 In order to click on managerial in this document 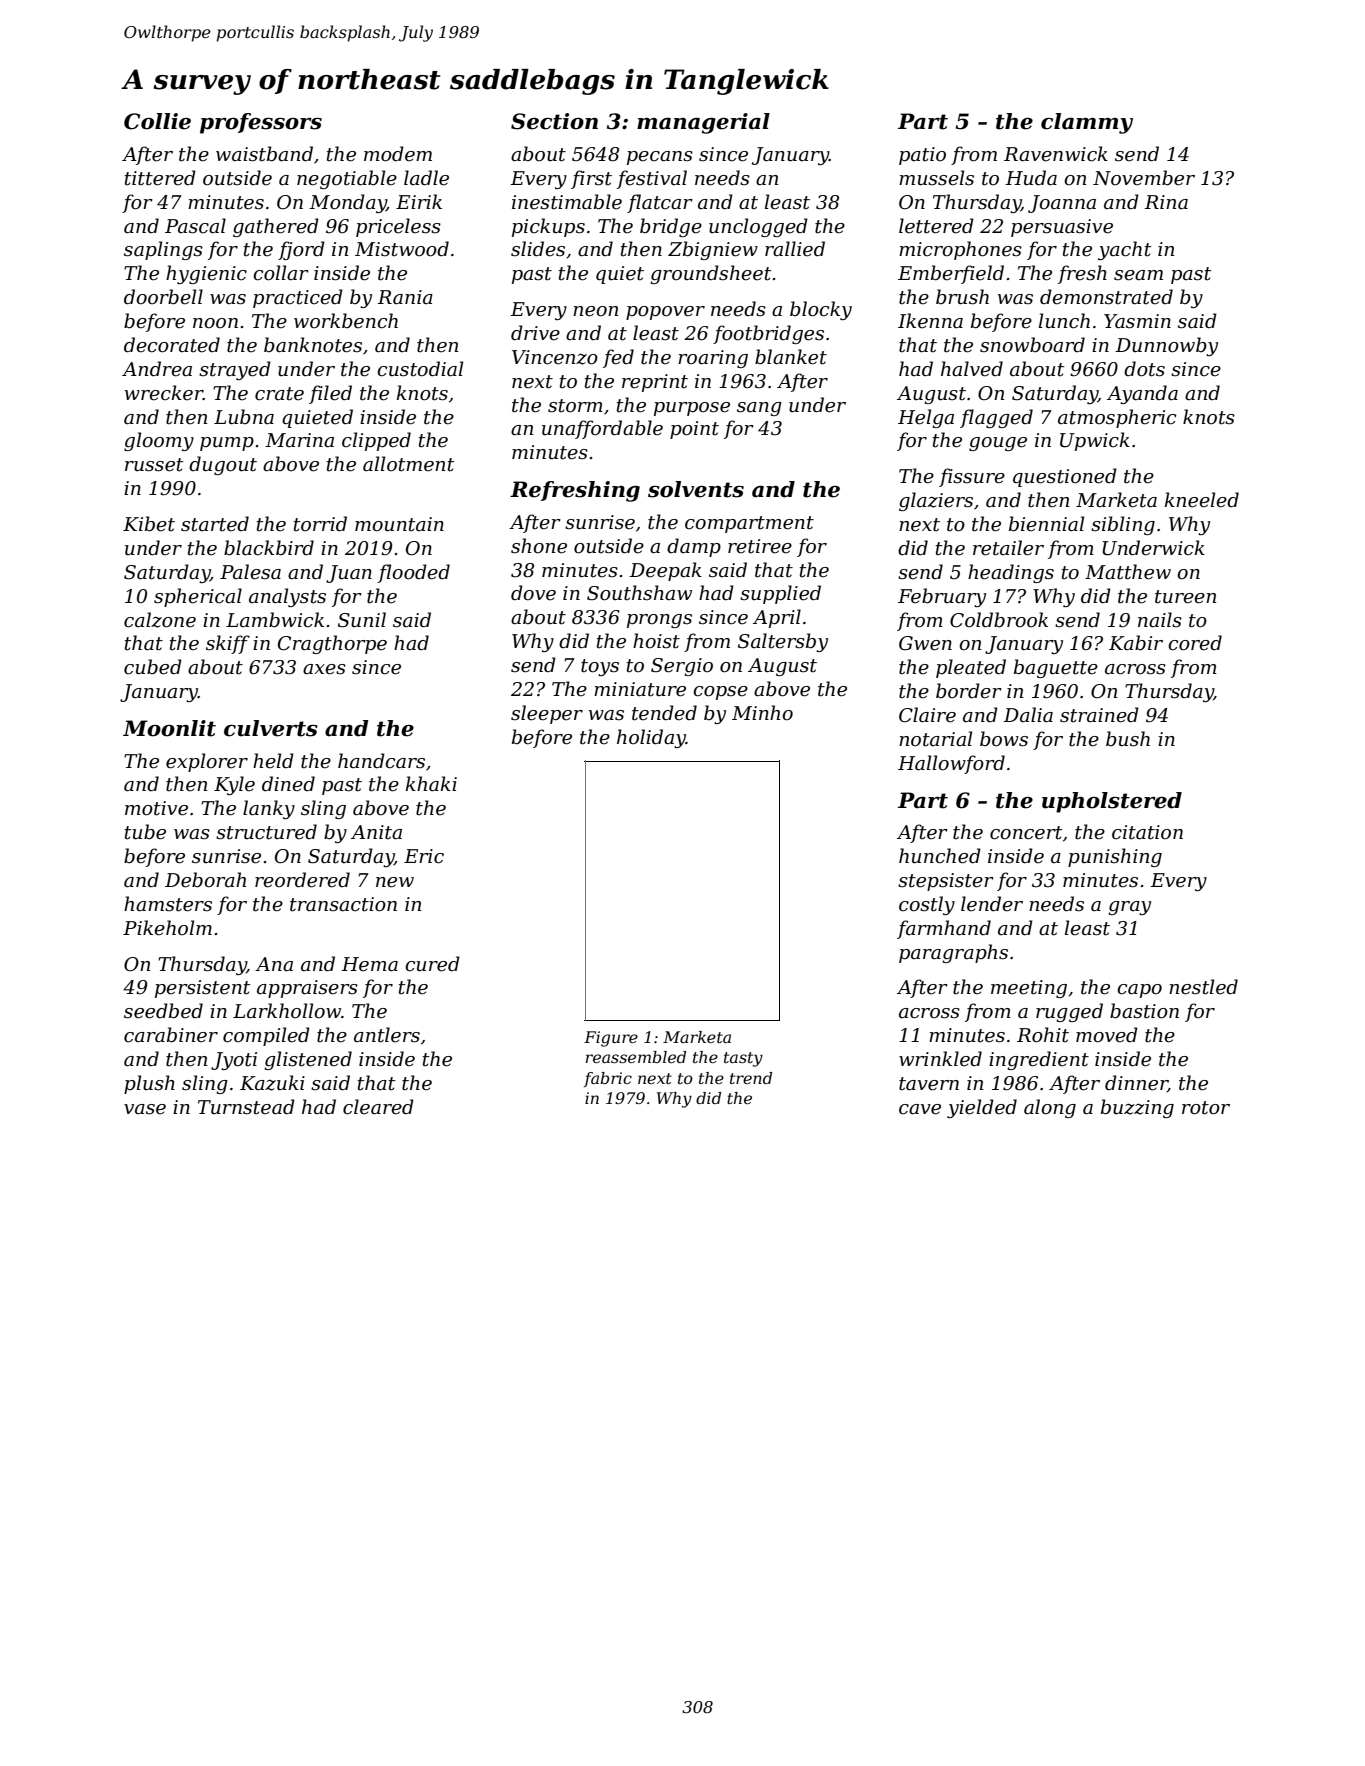, I will do `click(703, 123)`.
